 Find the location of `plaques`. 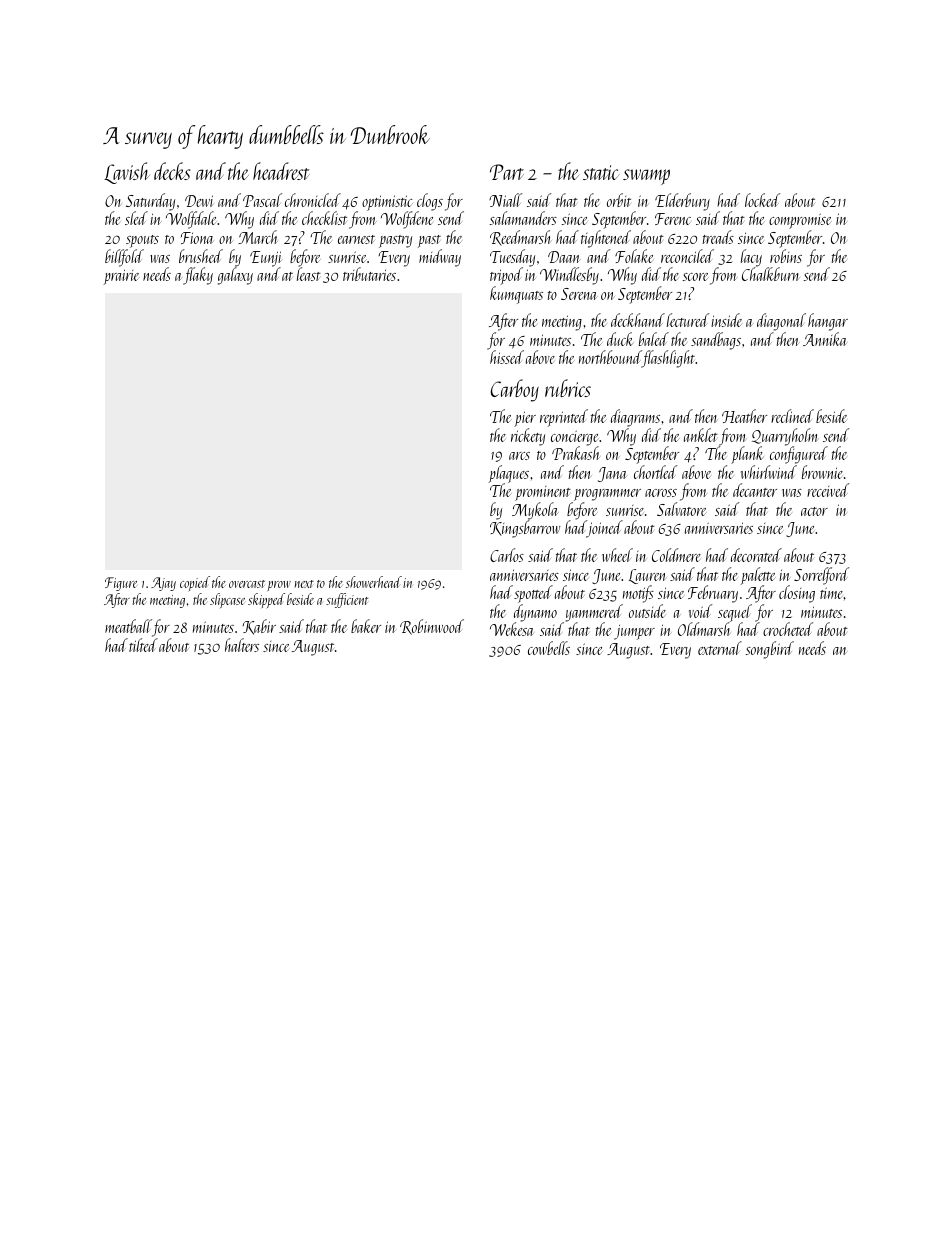

plaques is located at coordinates (509, 474).
